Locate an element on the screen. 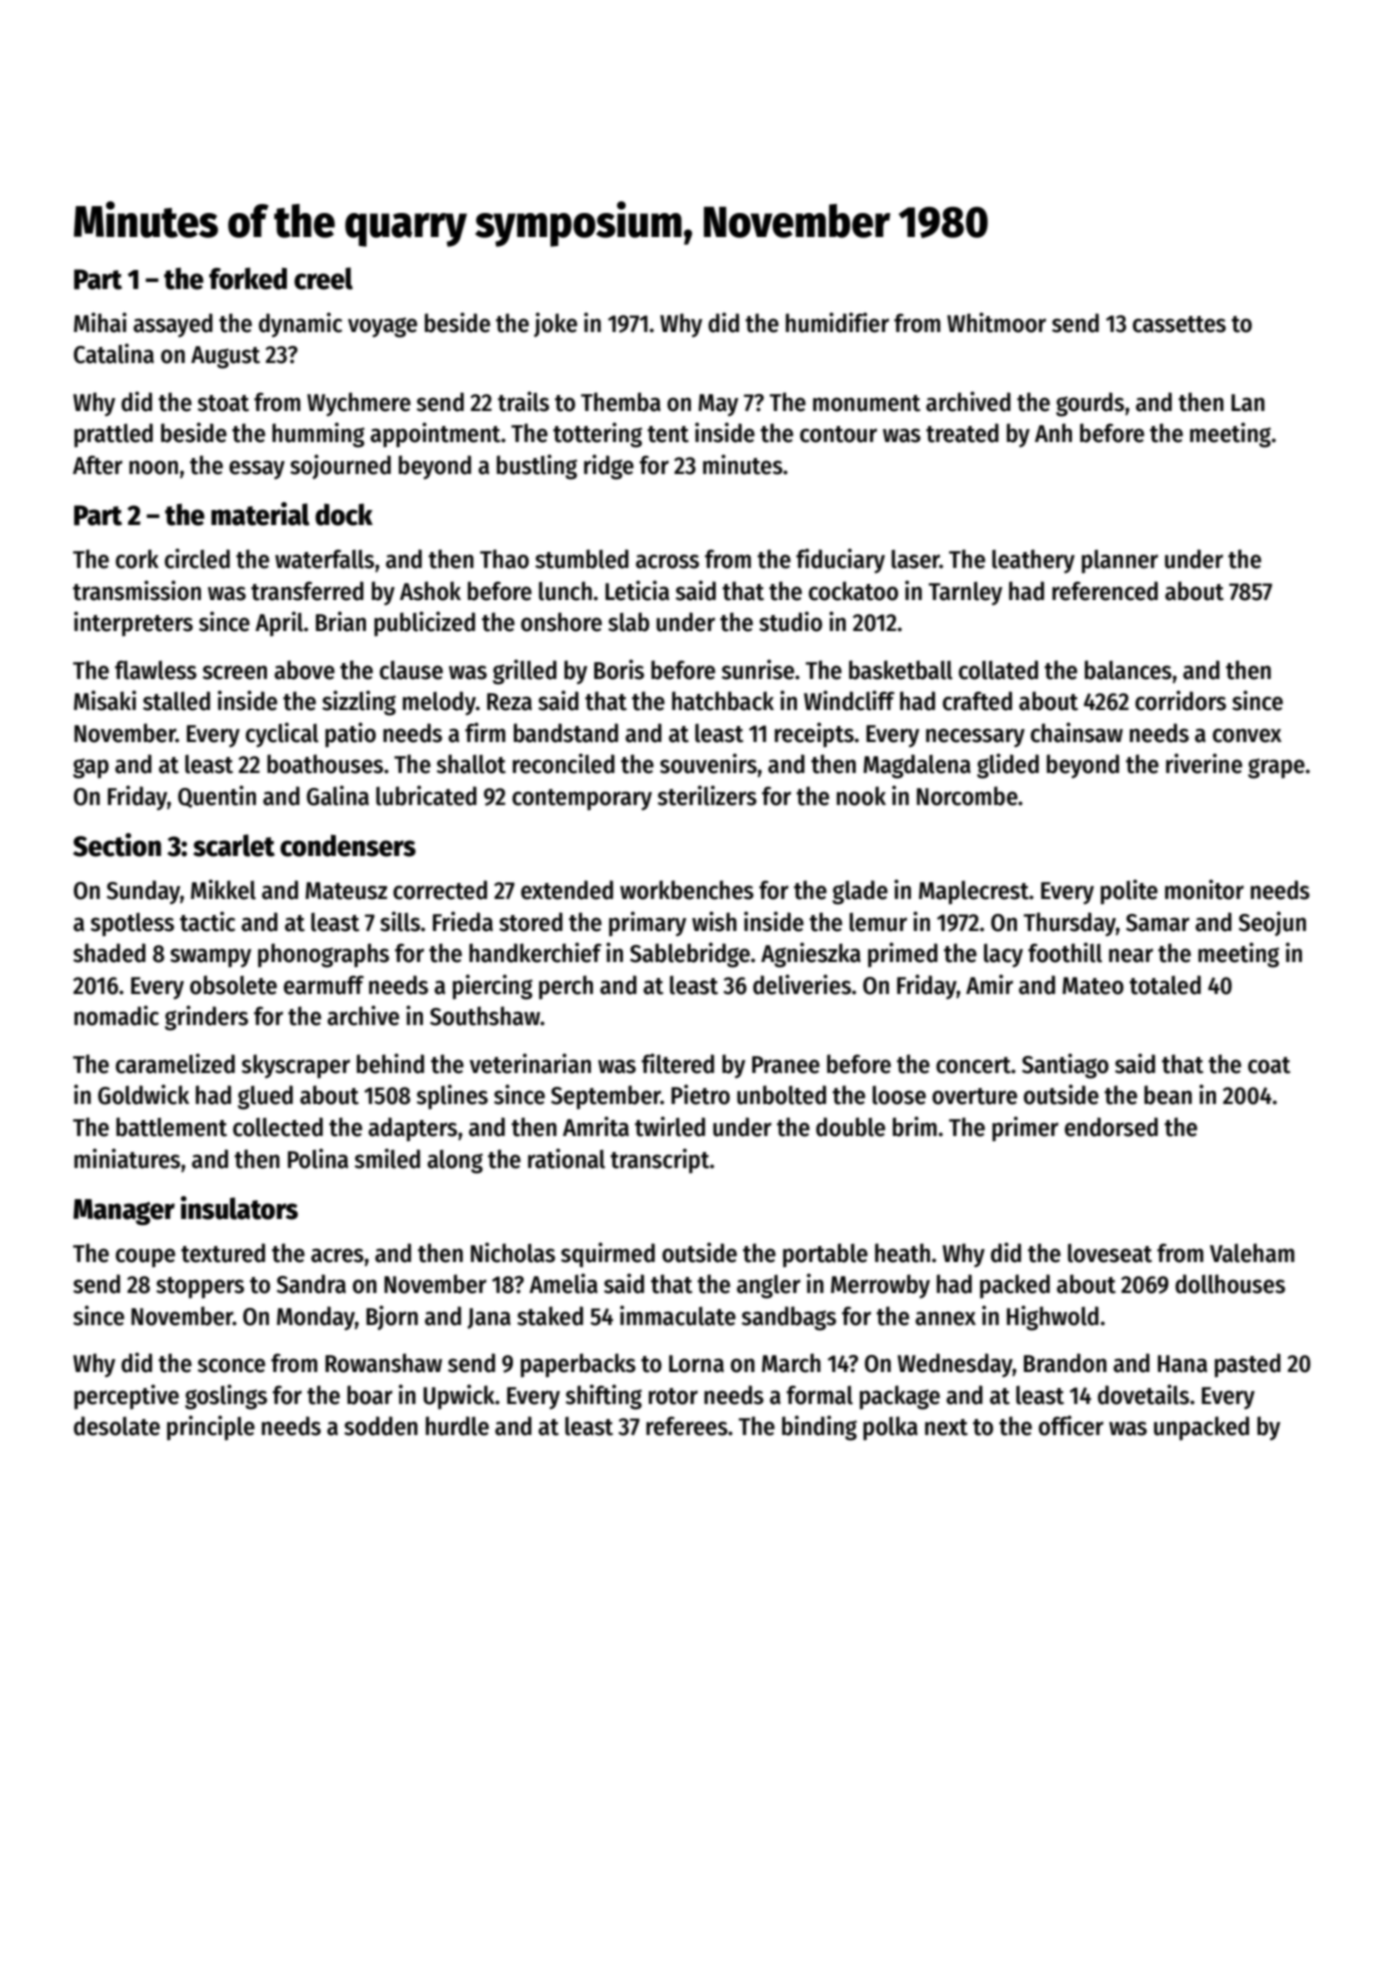  Catalina is located at coordinates (114, 353).
